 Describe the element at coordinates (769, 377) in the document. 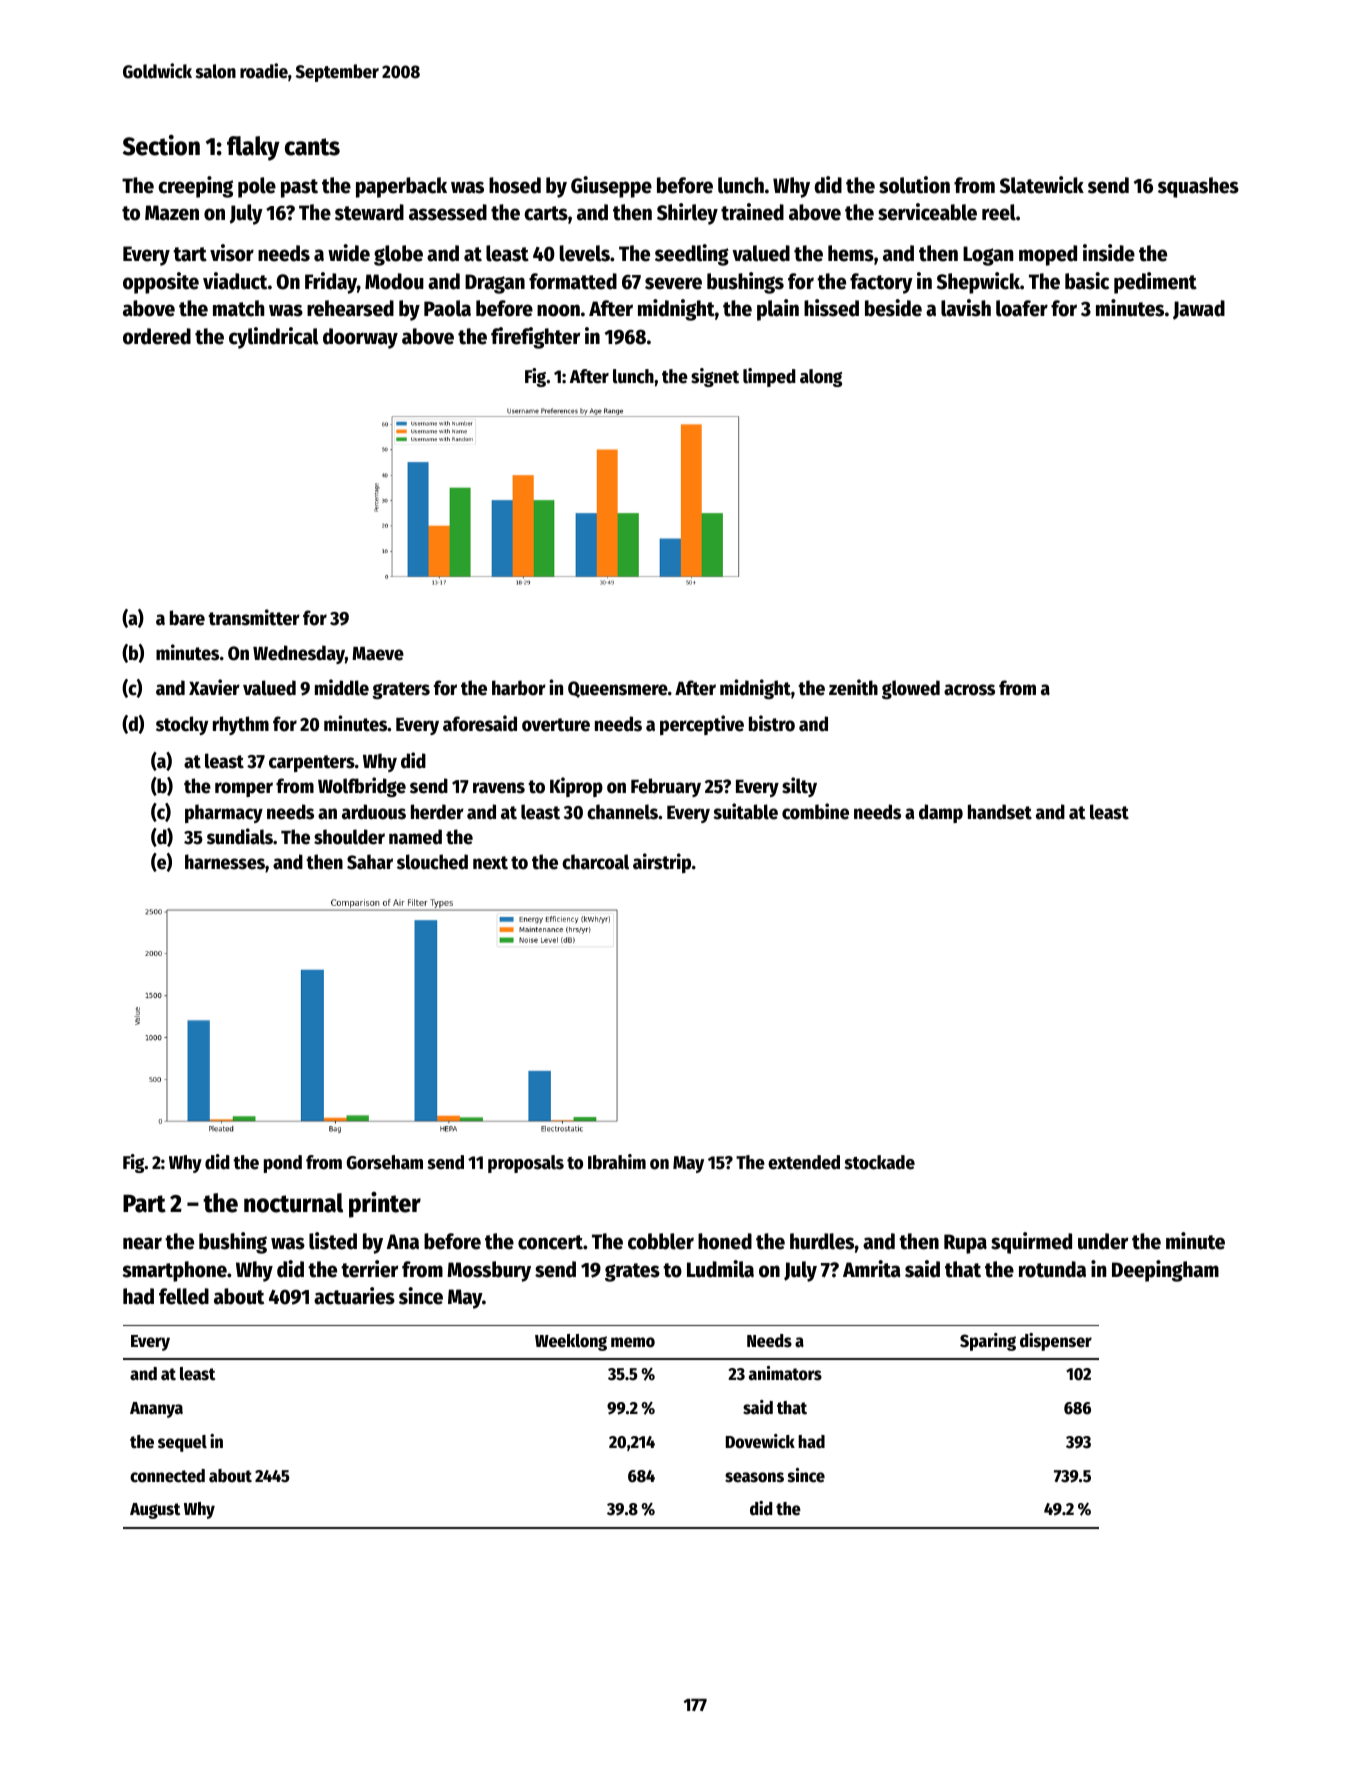

I see `limped` at that location.
